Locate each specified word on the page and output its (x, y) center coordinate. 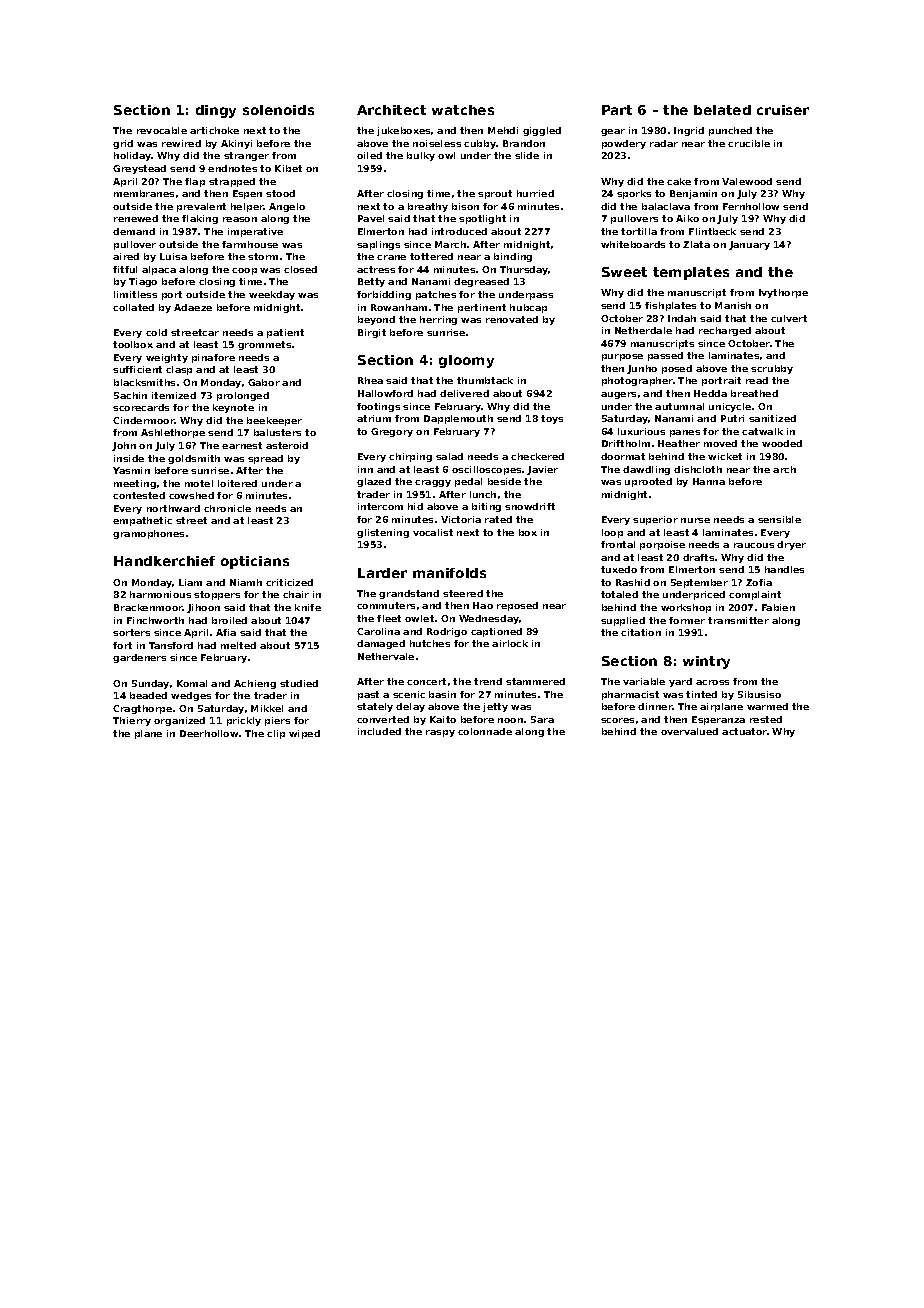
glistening (383, 533)
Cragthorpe (142, 709)
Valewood (747, 181)
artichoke (214, 130)
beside (504, 481)
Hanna (709, 481)
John (124, 446)
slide (527, 155)
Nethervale (386, 656)
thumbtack (485, 380)
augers (618, 395)
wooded (782, 443)
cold (156, 332)
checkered (537, 456)
